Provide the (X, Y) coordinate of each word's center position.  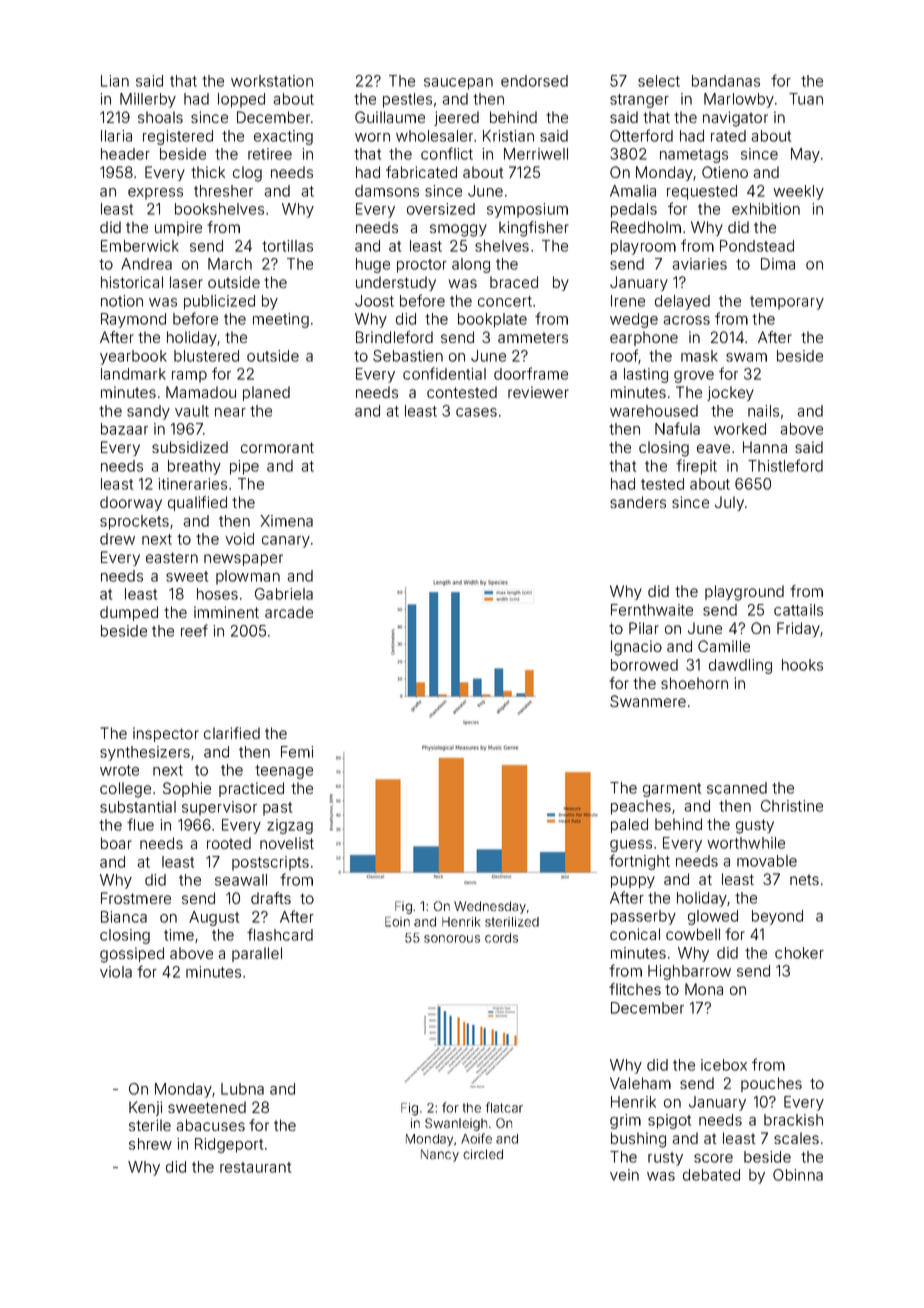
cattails (798, 610)
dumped (129, 613)
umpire (178, 228)
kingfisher (534, 229)
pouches (771, 1084)
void (239, 539)
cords (501, 938)
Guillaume (390, 117)
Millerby (148, 100)
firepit (696, 467)
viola (116, 972)
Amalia (633, 191)
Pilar (644, 628)
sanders (638, 502)
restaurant (255, 1167)
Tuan (806, 99)
